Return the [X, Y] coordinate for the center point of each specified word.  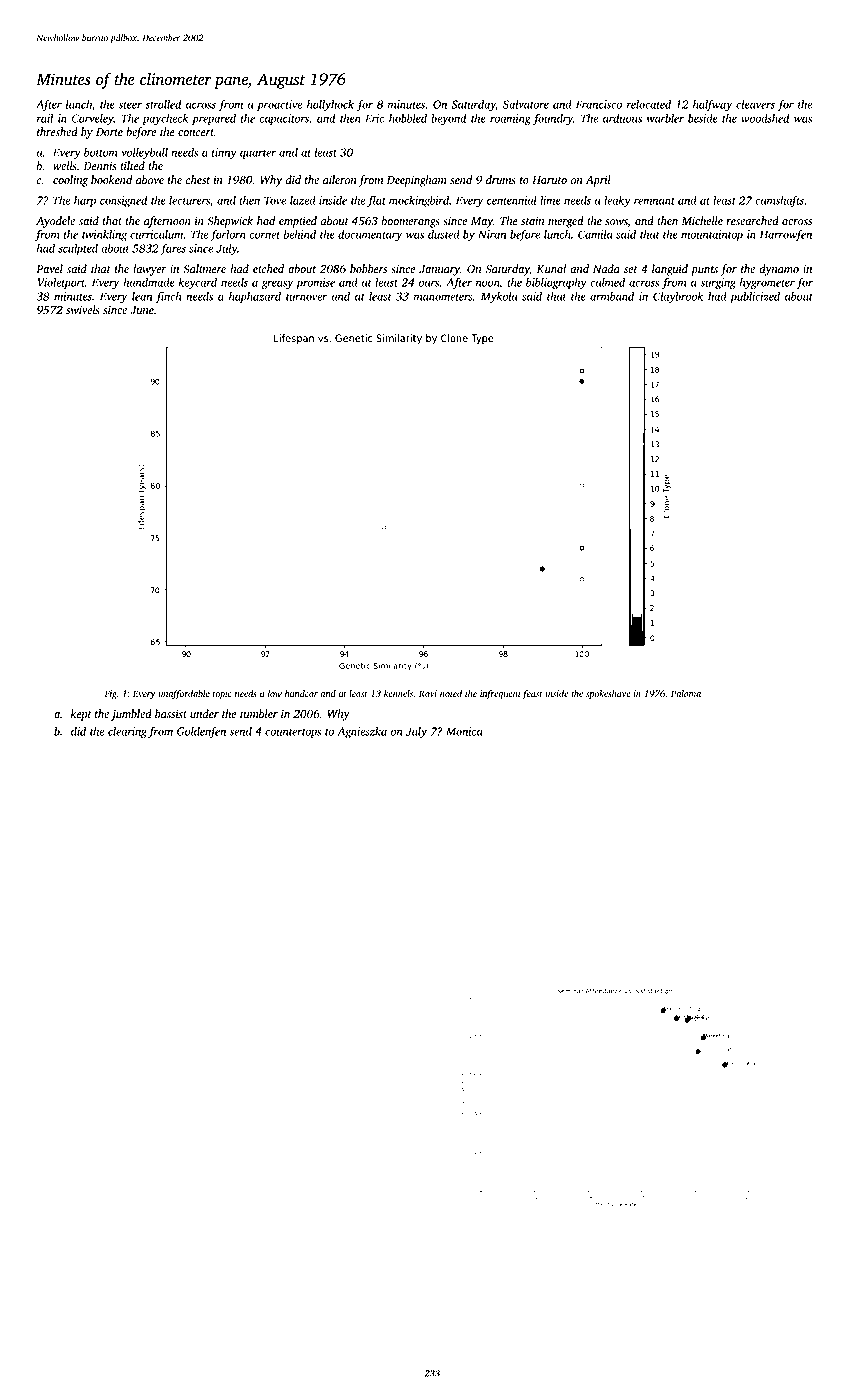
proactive [279, 105]
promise [315, 283]
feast [532, 694]
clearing [127, 732]
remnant [654, 201]
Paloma [686, 693]
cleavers [755, 104]
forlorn [228, 235]
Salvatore [526, 104]
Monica [464, 731]
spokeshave [608, 694]
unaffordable [184, 694]
